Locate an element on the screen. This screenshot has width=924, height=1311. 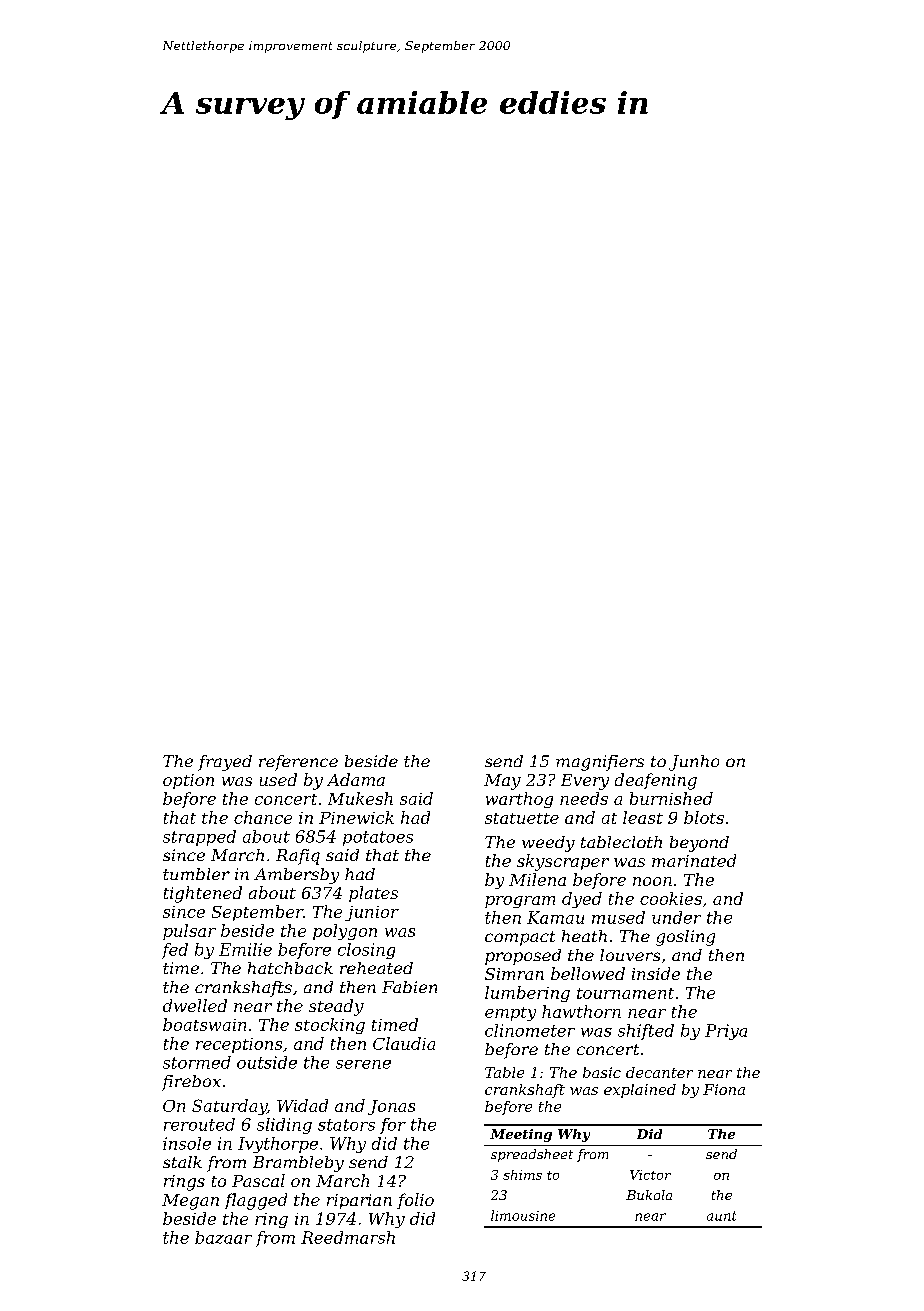
Pascal is located at coordinates (258, 1180).
